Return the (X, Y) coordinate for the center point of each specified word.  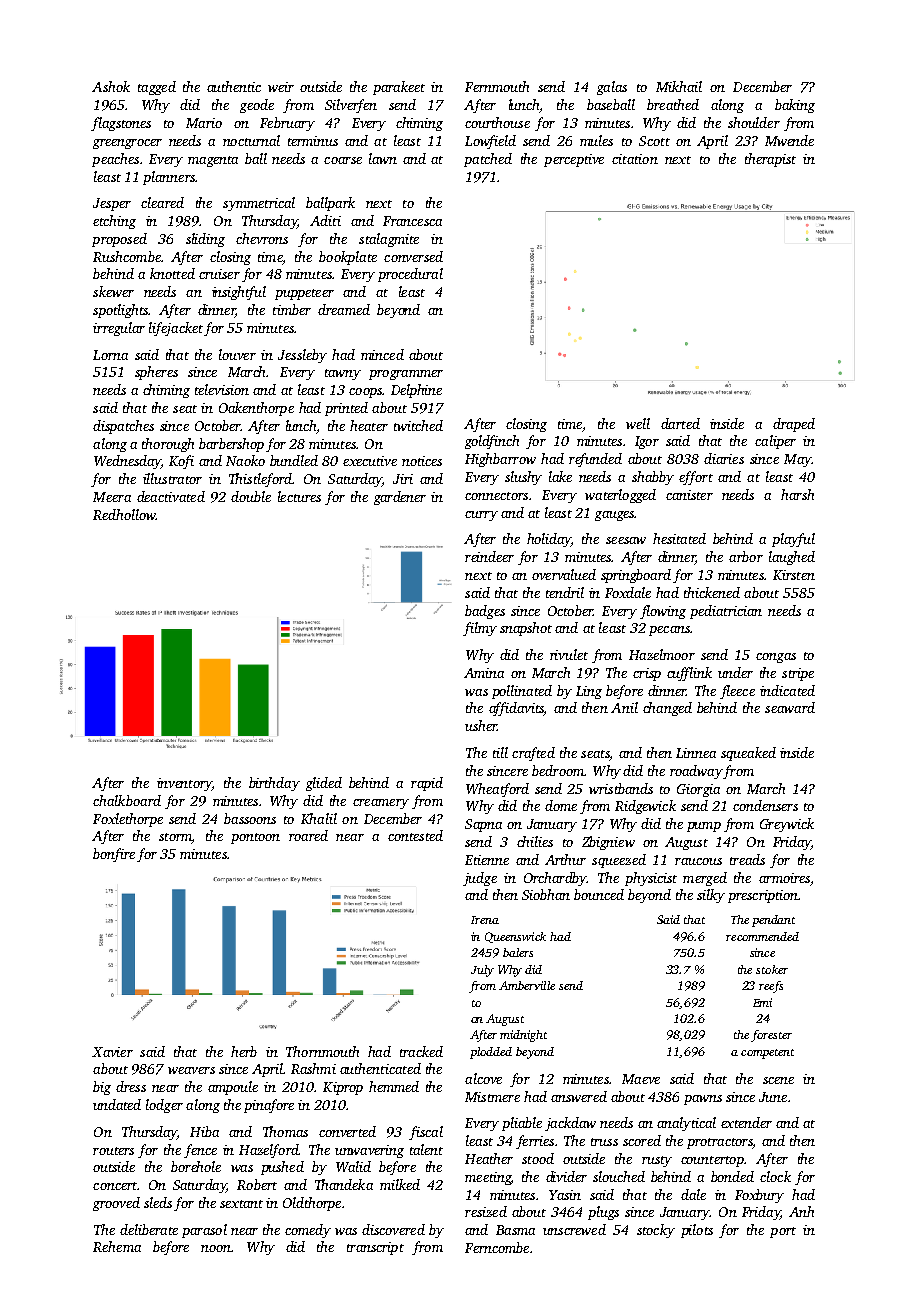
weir (281, 87)
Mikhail (679, 86)
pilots (697, 1231)
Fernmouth (497, 86)
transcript (375, 1248)
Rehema (117, 1246)
